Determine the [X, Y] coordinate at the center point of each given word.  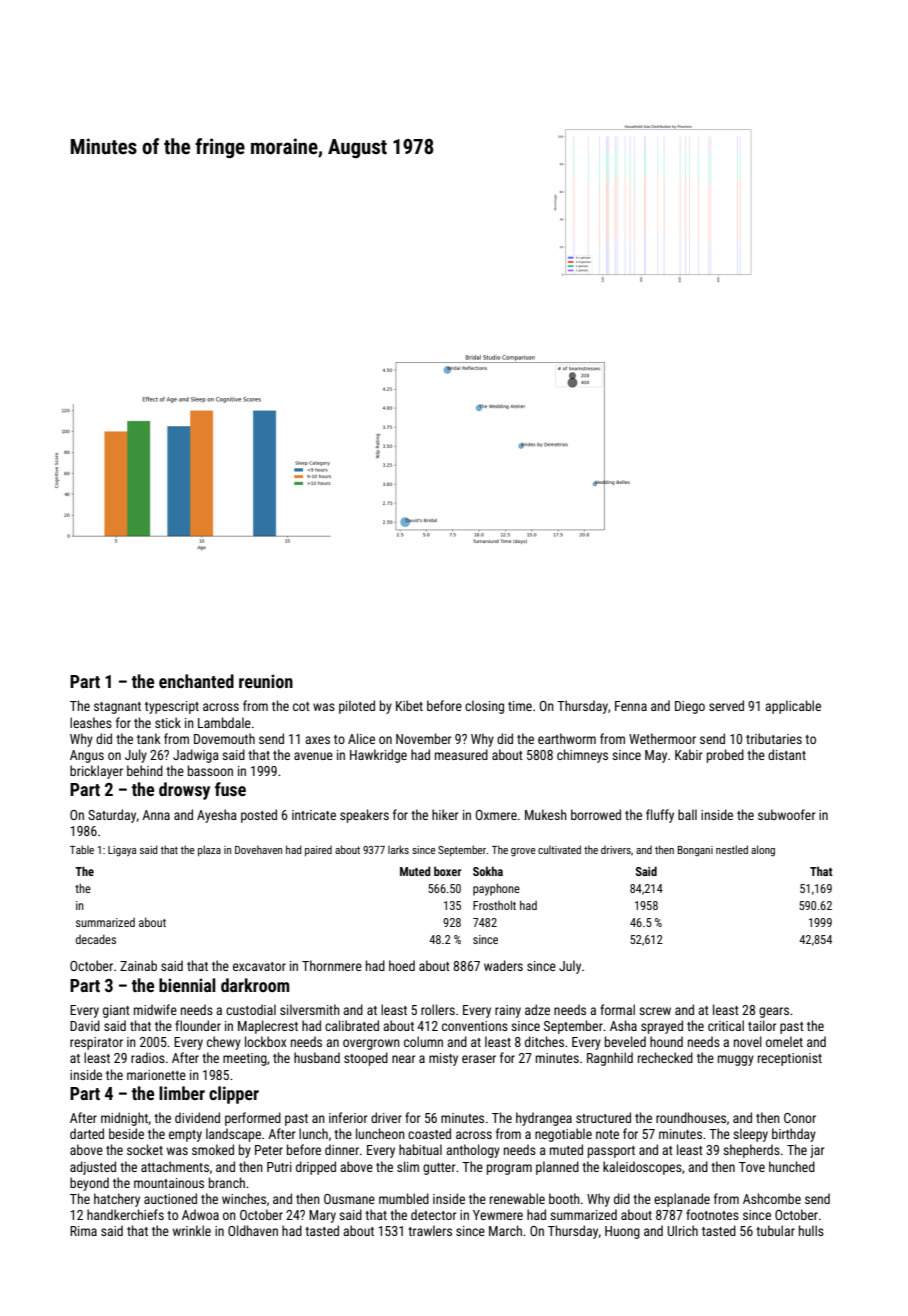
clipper [234, 1095]
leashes [91, 722]
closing [484, 707]
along [763, 851]
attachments [175, 1166]
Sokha [488, 871]
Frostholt [494, 905]
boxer [448, 871]
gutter [439, 1169]
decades [96, 939]
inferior [348, 1117]
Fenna [631, 706]
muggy [736, 1060]
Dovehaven [258, 849]
